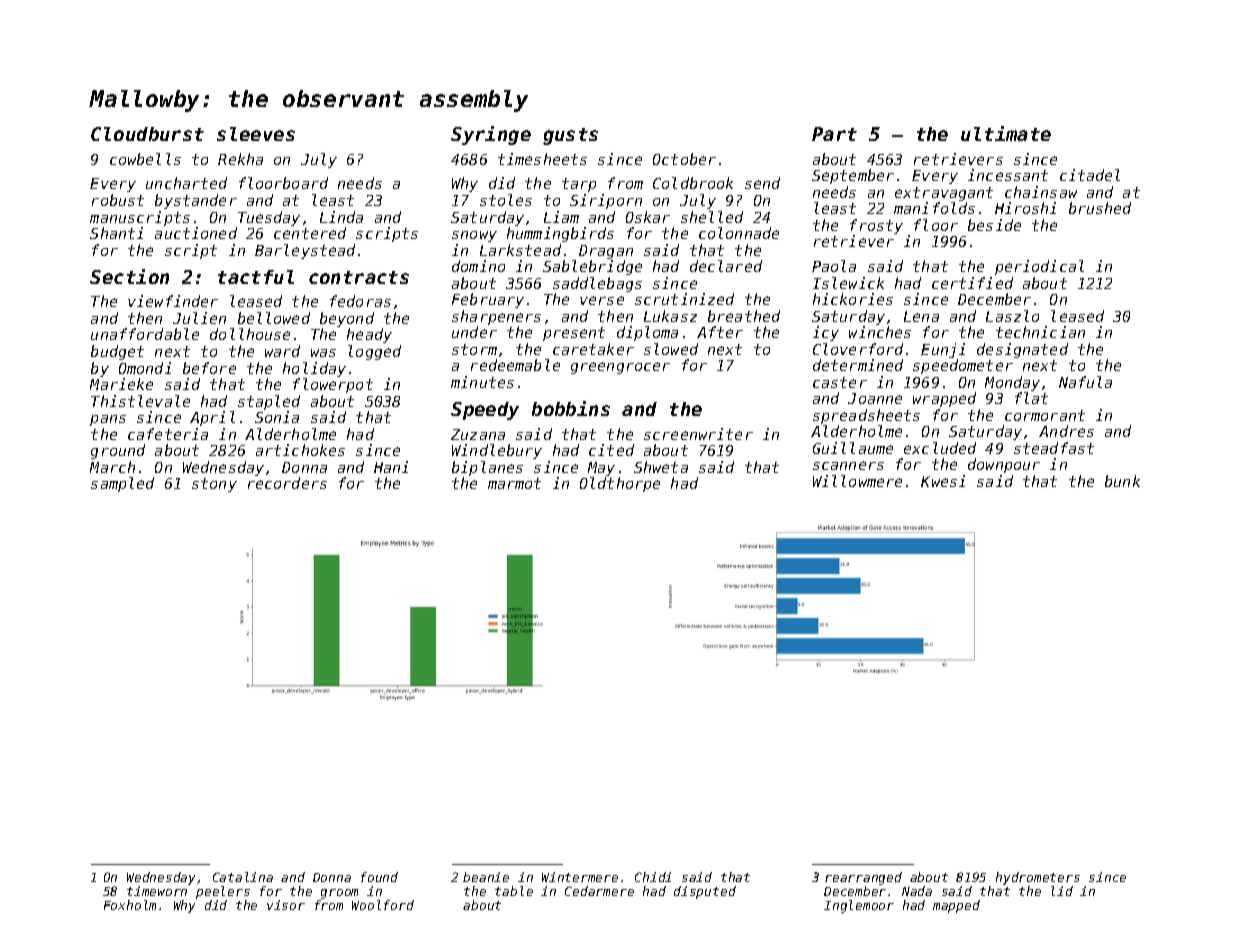  I want to click on Foxholm, so click(130, 905).
